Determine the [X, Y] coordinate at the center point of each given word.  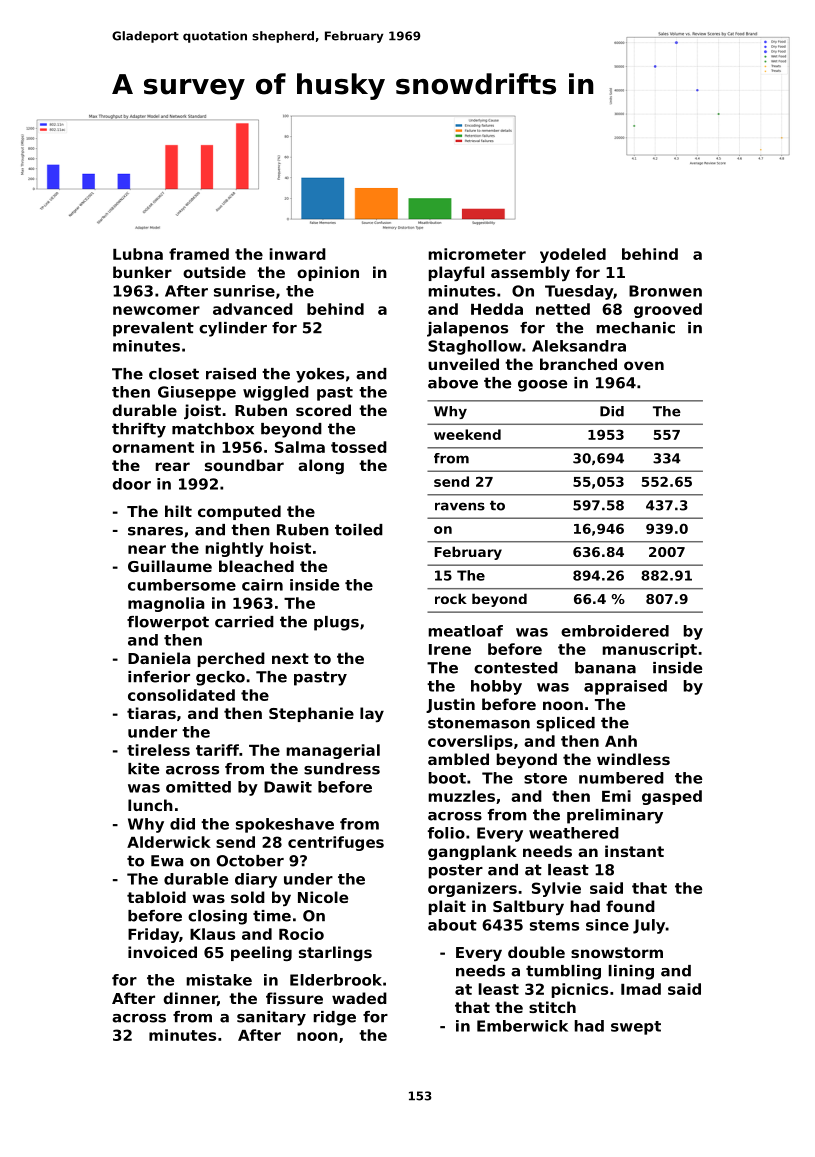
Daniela [159, 658]
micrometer [477, 254]
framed [199, 254]
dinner [190, 999]
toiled [359, 530]
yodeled [573, 255]
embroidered [615, 631]
